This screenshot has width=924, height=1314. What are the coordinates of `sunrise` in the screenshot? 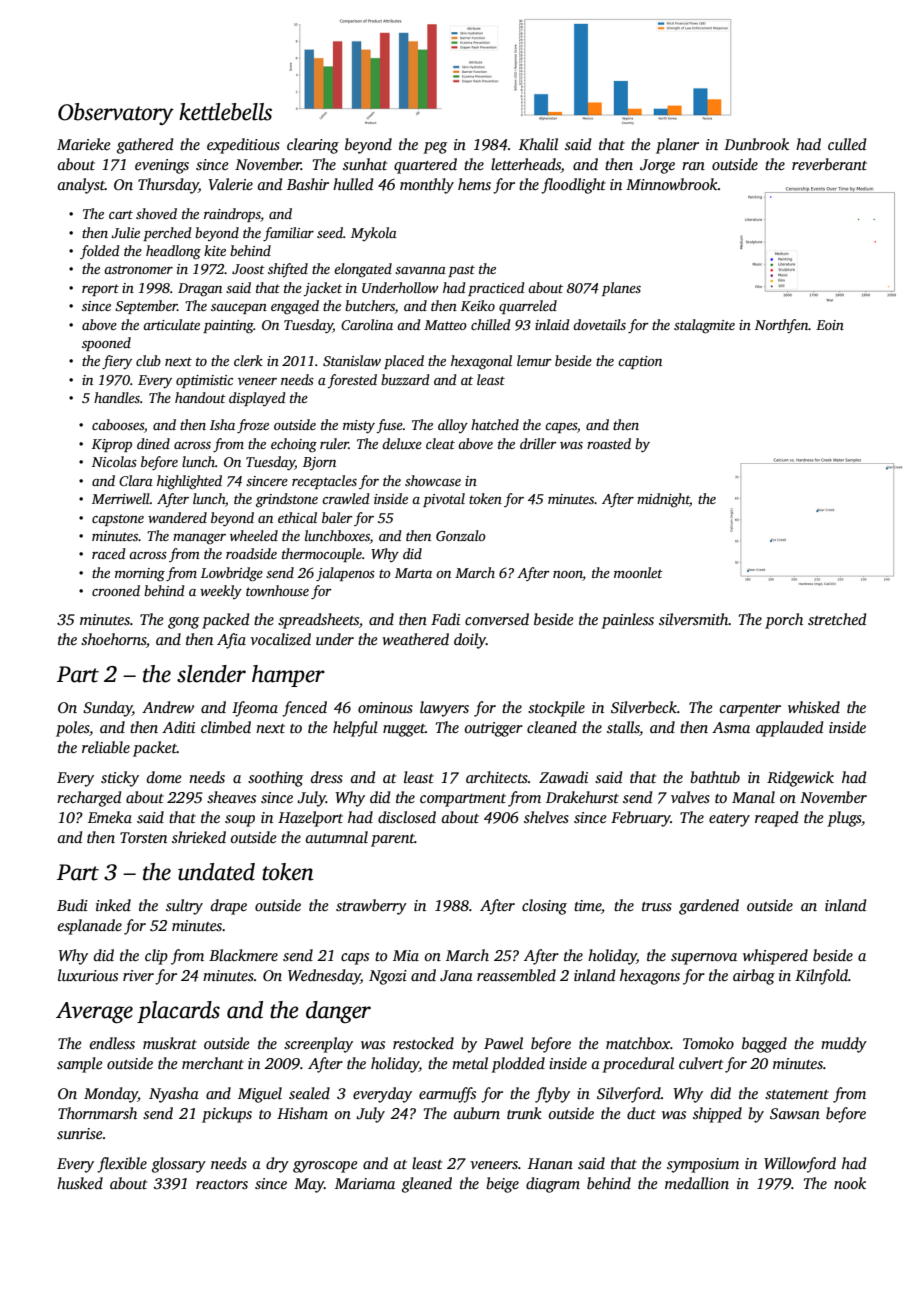 It's located at (80, 1133).
